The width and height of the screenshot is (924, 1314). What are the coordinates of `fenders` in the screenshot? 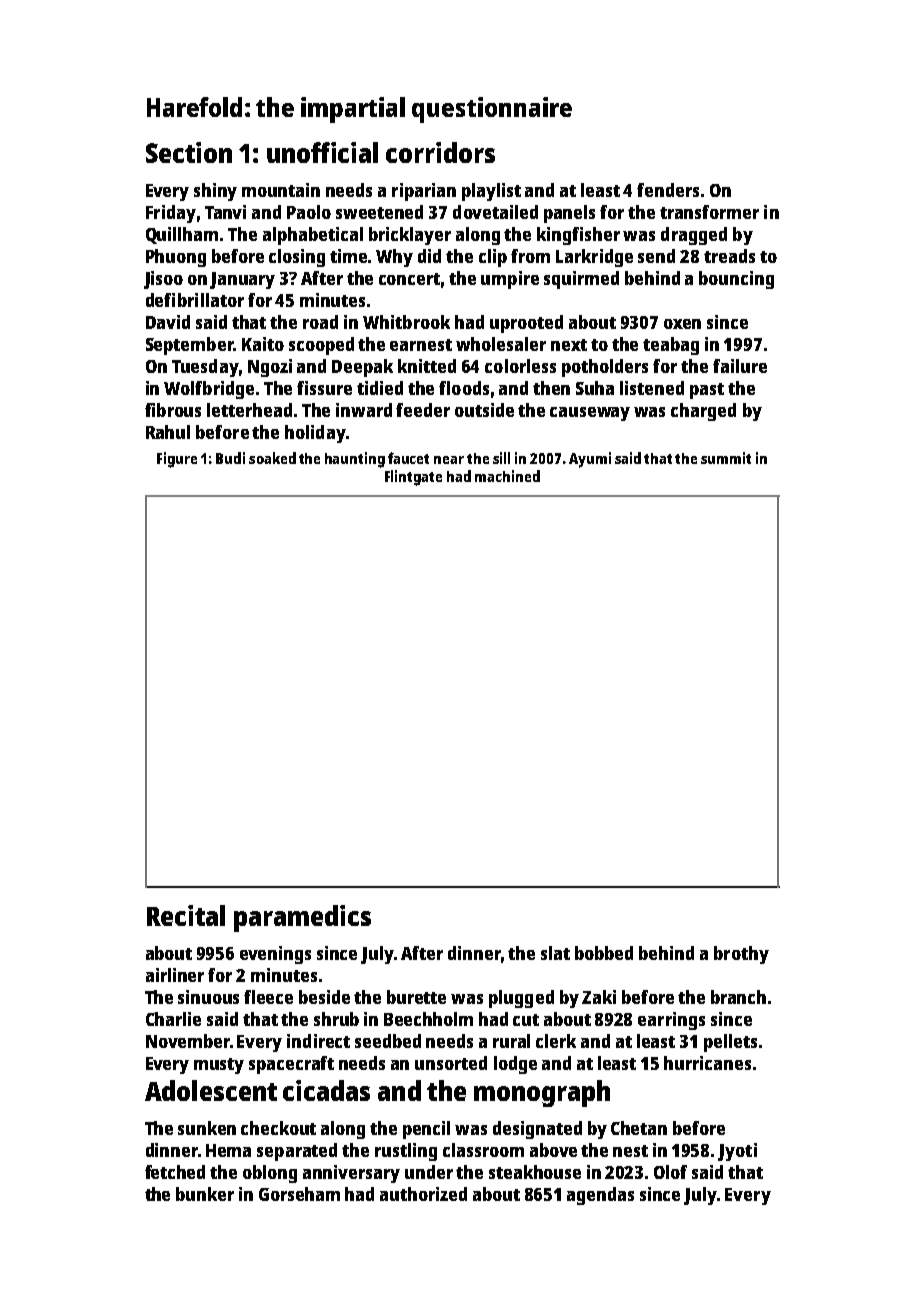 It's located at (668, 190).
